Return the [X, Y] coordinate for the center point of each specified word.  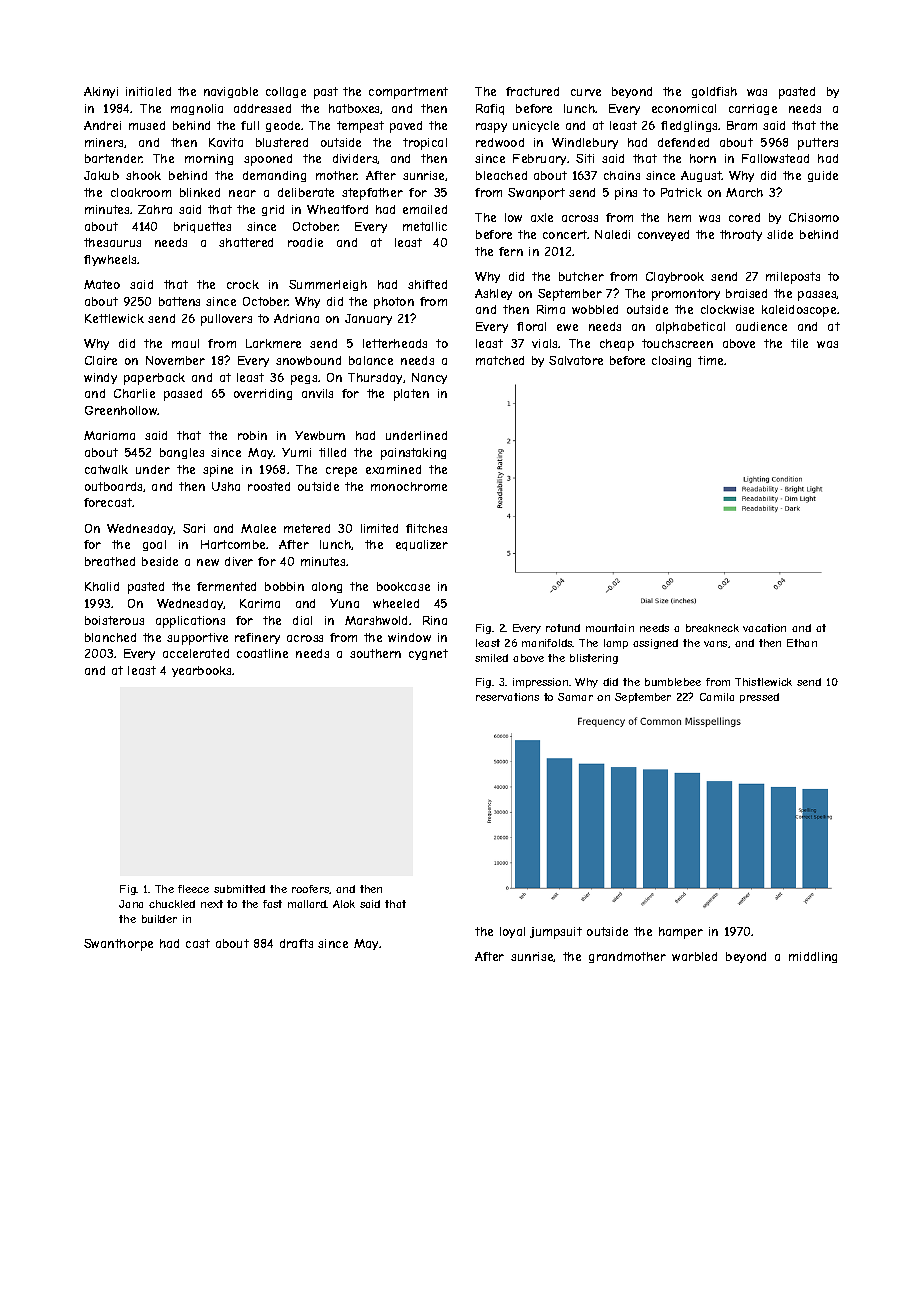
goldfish [714, 92]
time [710, 360]
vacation [764, 628]
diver [239, 561]
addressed [262, 108]
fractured [532, 91]
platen [411, 395]
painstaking [413, 454]
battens [179, 301]
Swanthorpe [118, 945]
